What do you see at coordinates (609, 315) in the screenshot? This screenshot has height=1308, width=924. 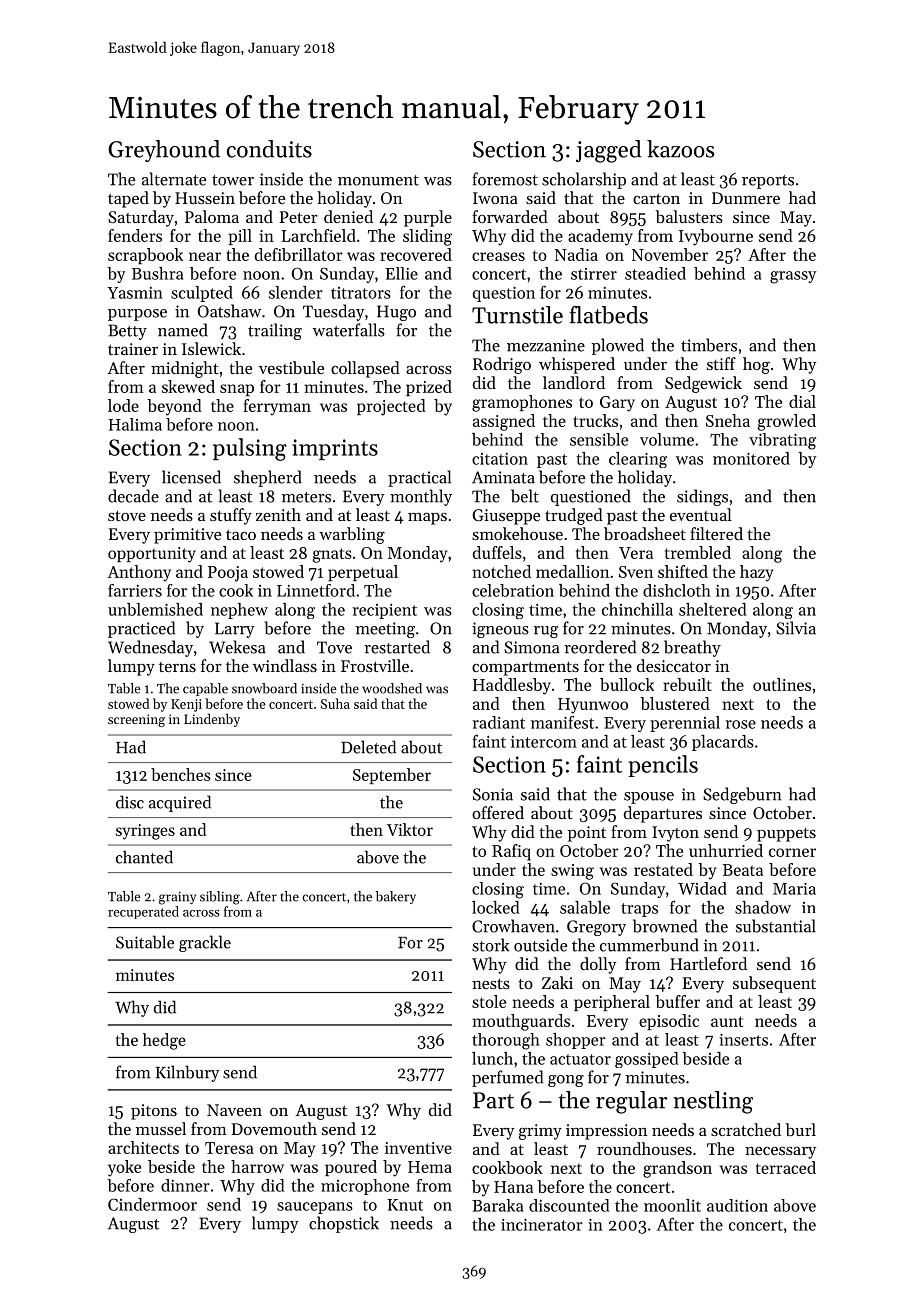 I see `flatbeds` at bounding box center [609, 315].
